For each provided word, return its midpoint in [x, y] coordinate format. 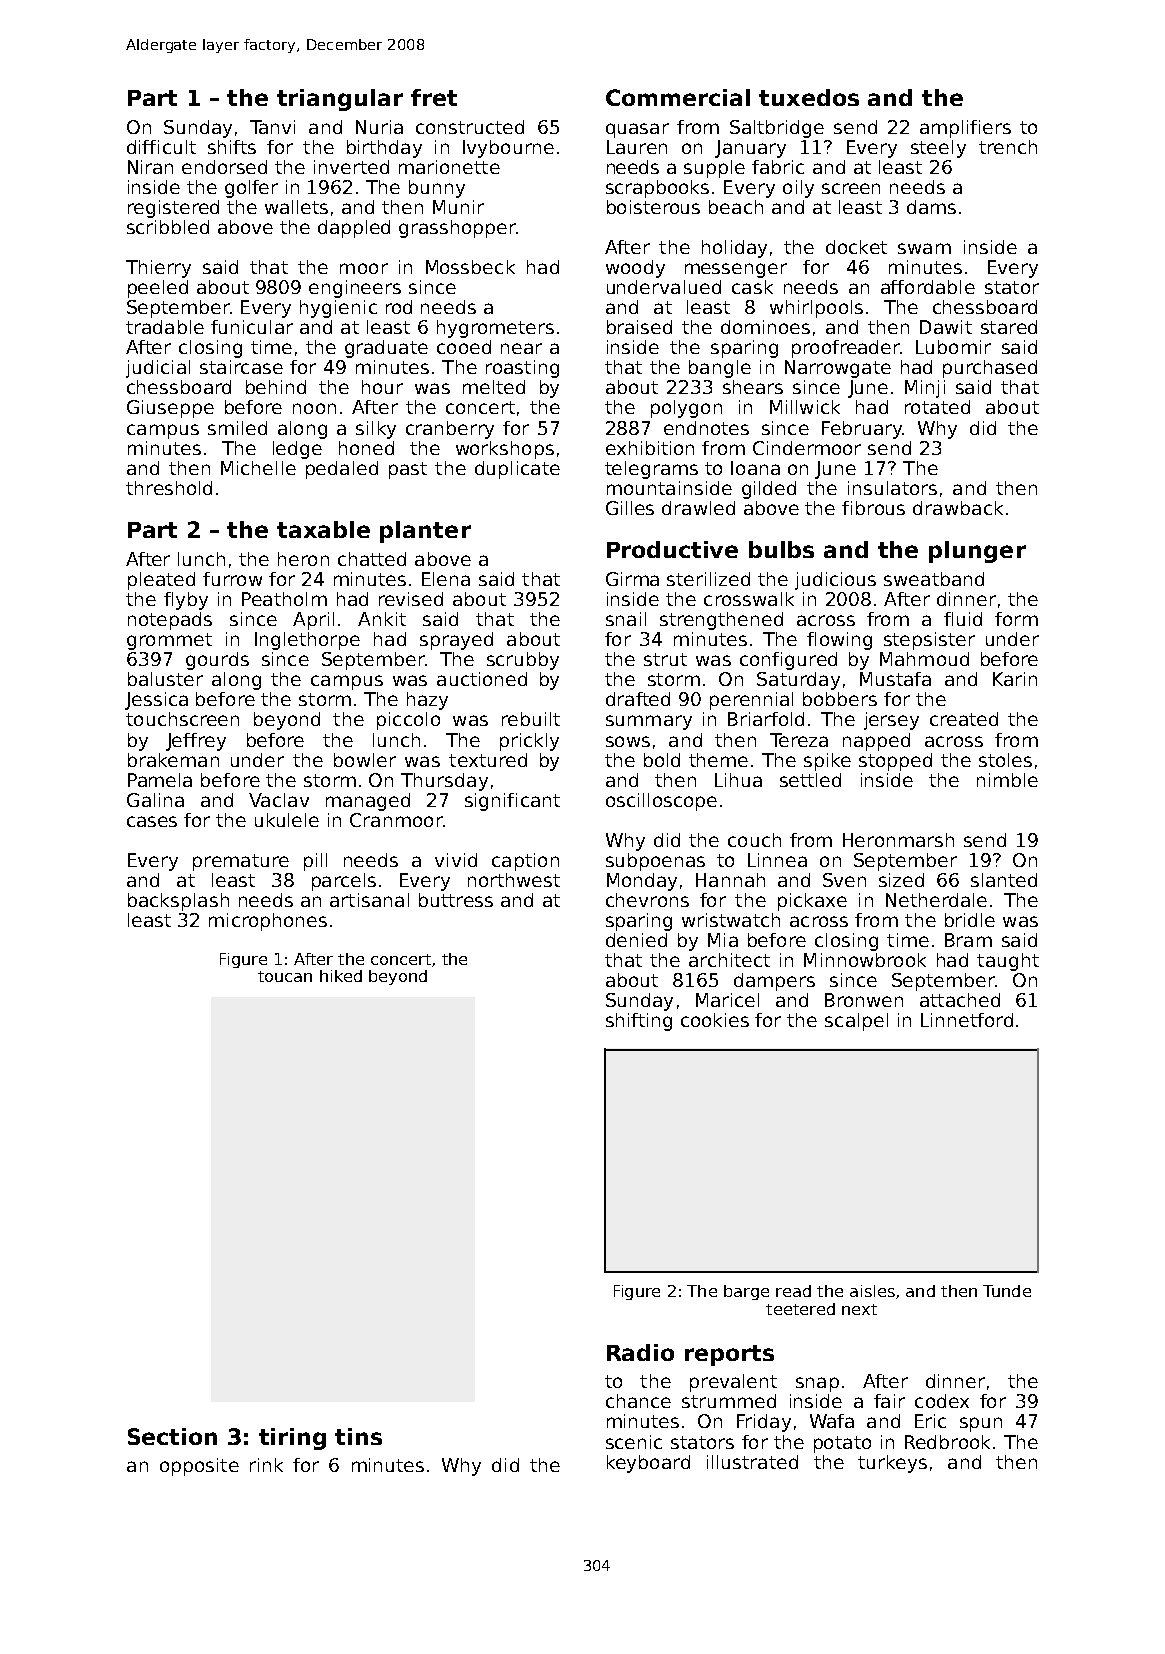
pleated [161, 581]
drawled [698, 508]
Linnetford [967, 1020]
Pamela [160, 780]
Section [172, 1436]
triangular [340, 100]
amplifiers [965, 129]
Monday [642, 882]
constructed [470, 127]
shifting [639, 1022]
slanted [1004, 880]
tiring [292, 1439]
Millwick [805, 407]
